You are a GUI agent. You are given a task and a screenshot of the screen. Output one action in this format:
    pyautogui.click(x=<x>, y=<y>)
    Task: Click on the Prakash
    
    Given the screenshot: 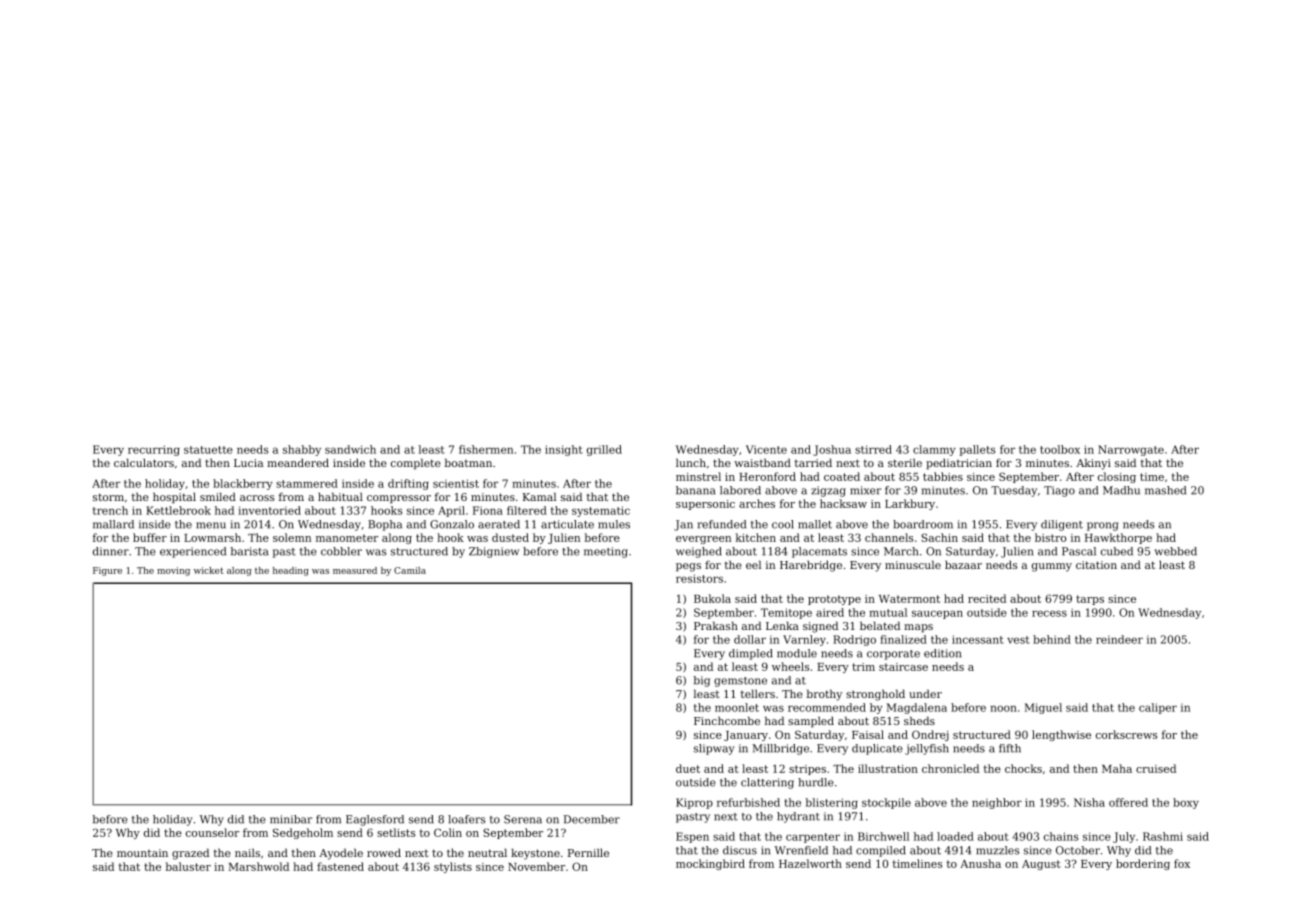 What is the action you would take?
    pyautogui.click(x=716, y=625)
